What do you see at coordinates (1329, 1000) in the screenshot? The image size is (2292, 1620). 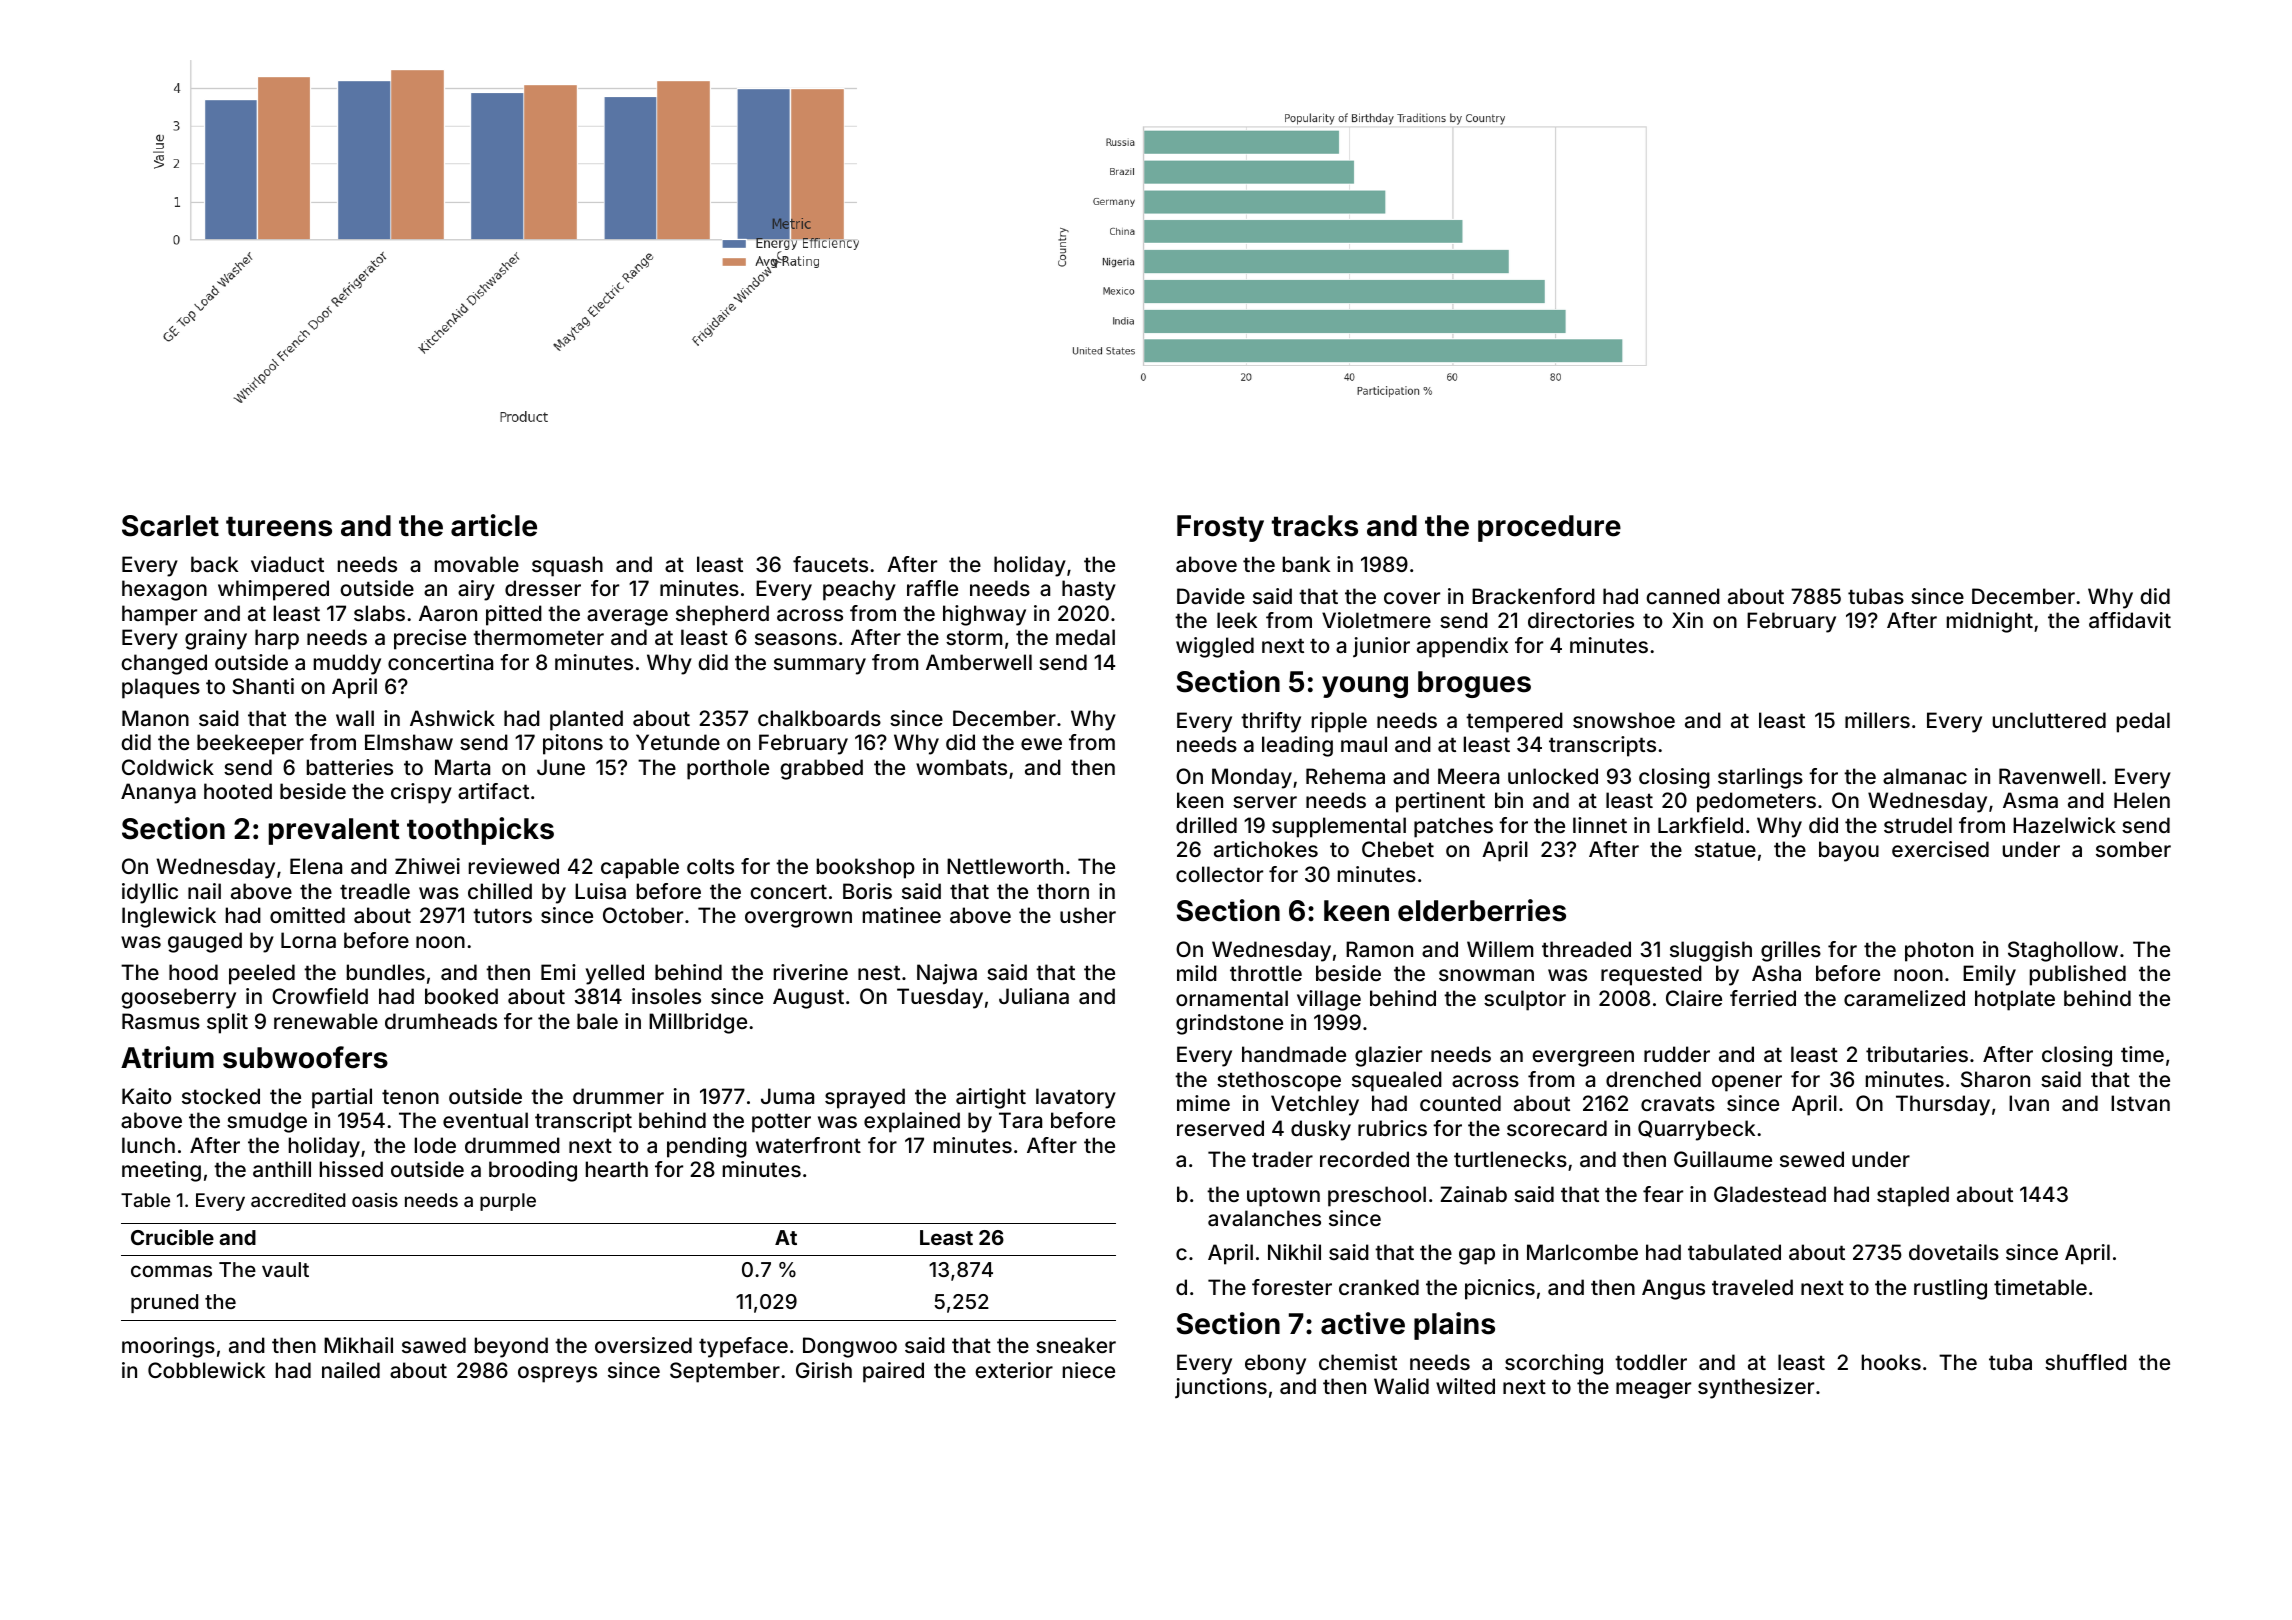 I see `village` at bounding box center [1329, 1000].
